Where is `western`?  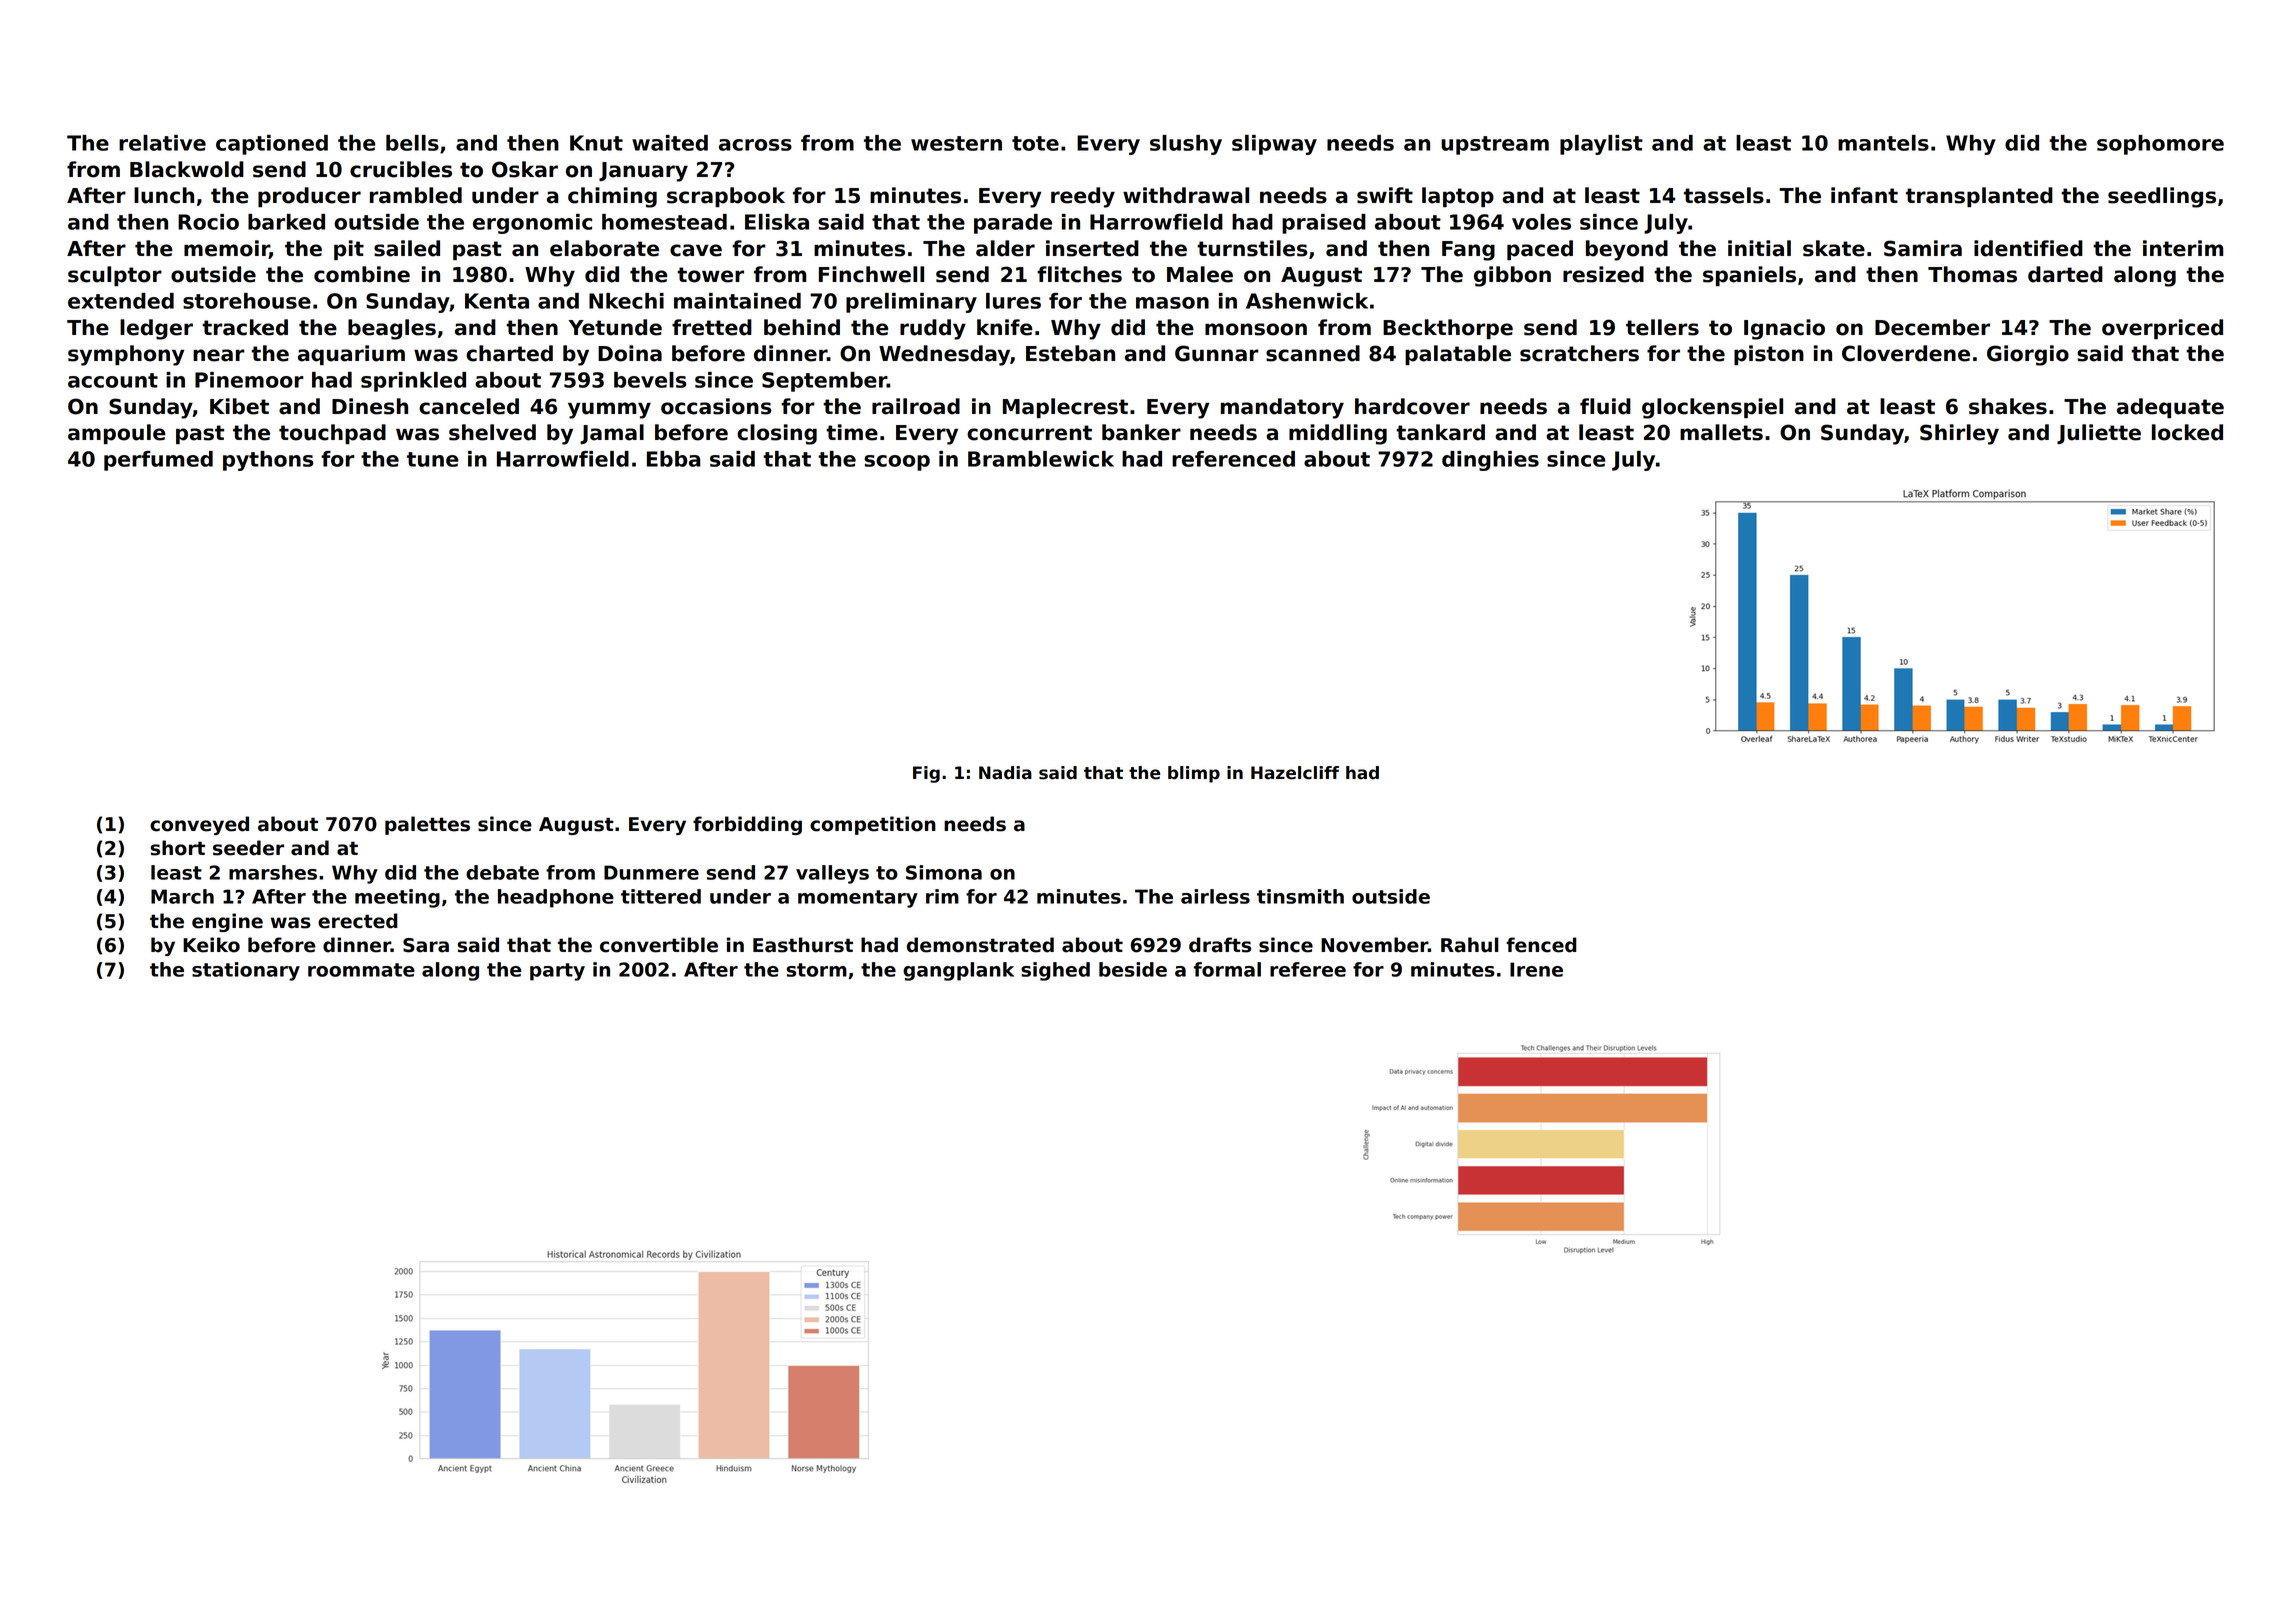 western is located at coordinates (956, 143).
